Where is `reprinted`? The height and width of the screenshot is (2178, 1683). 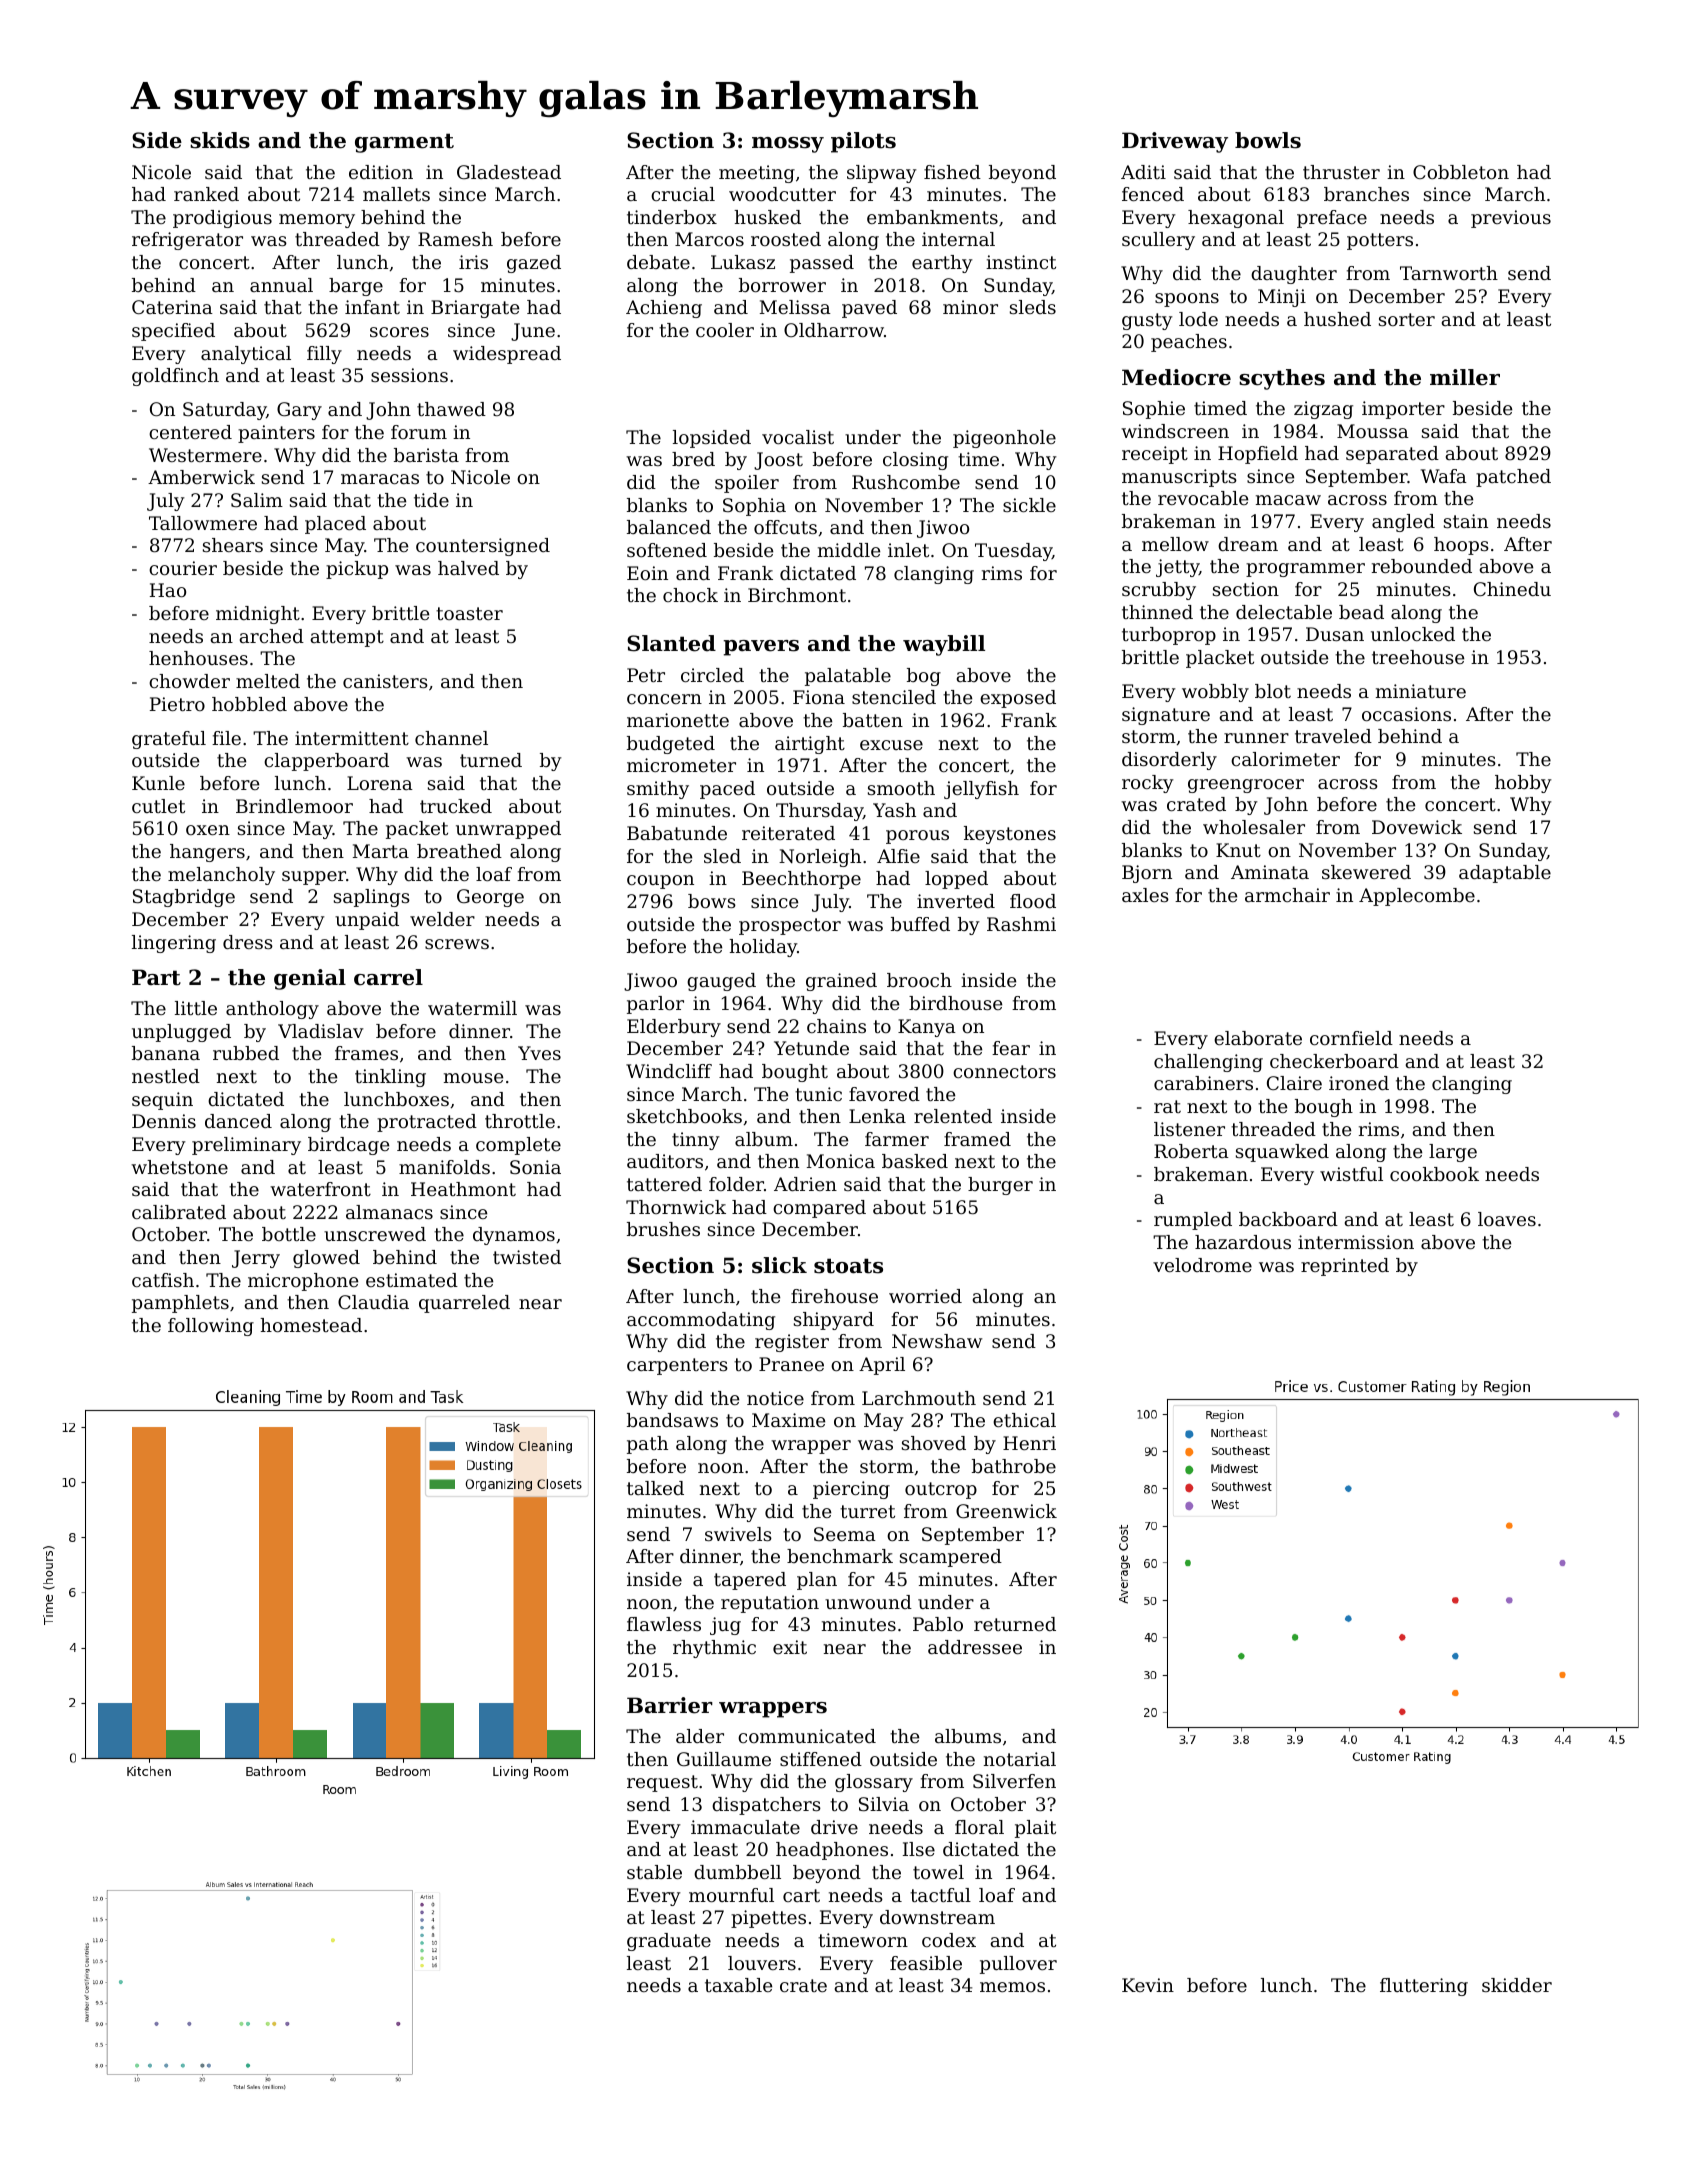
reprinted is located at coordinates (1345, 1267).
